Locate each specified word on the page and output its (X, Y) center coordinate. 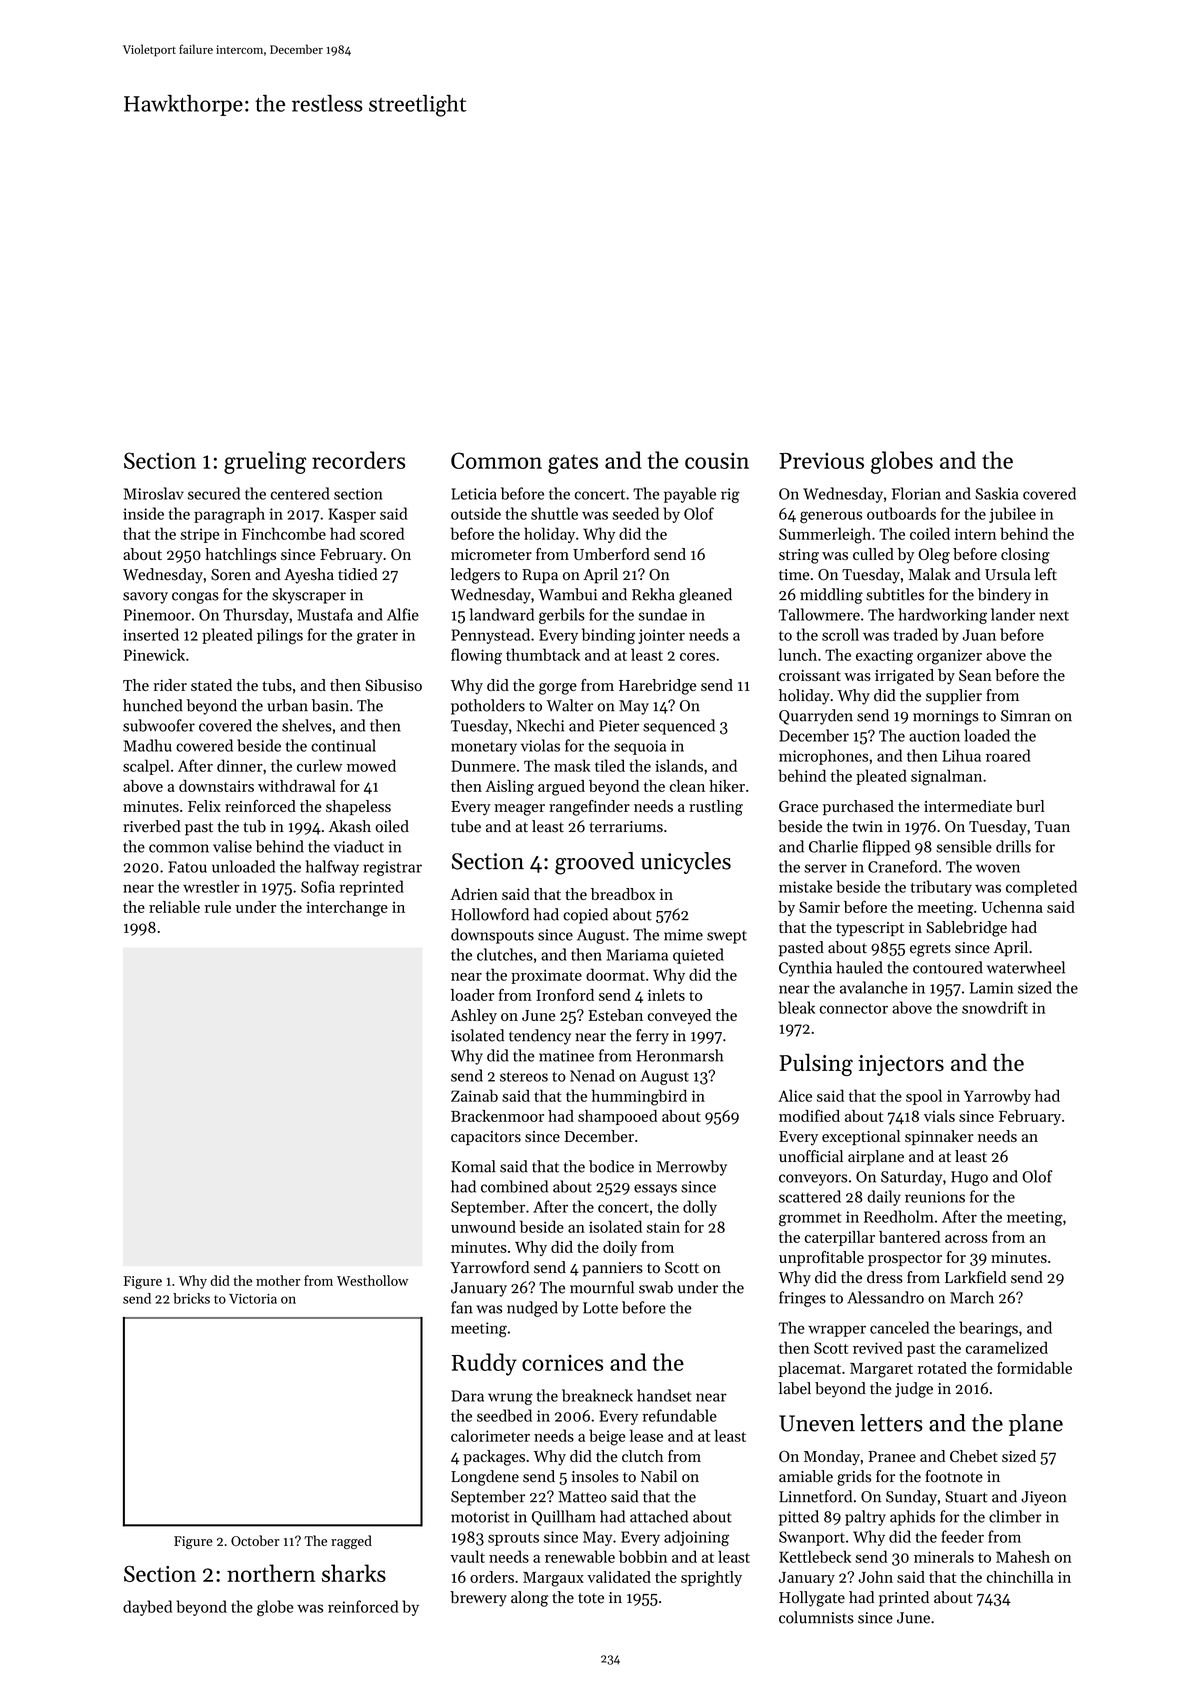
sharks (354, 1573)
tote (591, 1598)
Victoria (253, 1299)
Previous (821, 461)
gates (573, 464)
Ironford (565, 994)
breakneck (597, 1395)
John (875, 1577)
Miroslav (154, 493)
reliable (174, 907)
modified (809, 1115)
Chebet (974, 1456)
